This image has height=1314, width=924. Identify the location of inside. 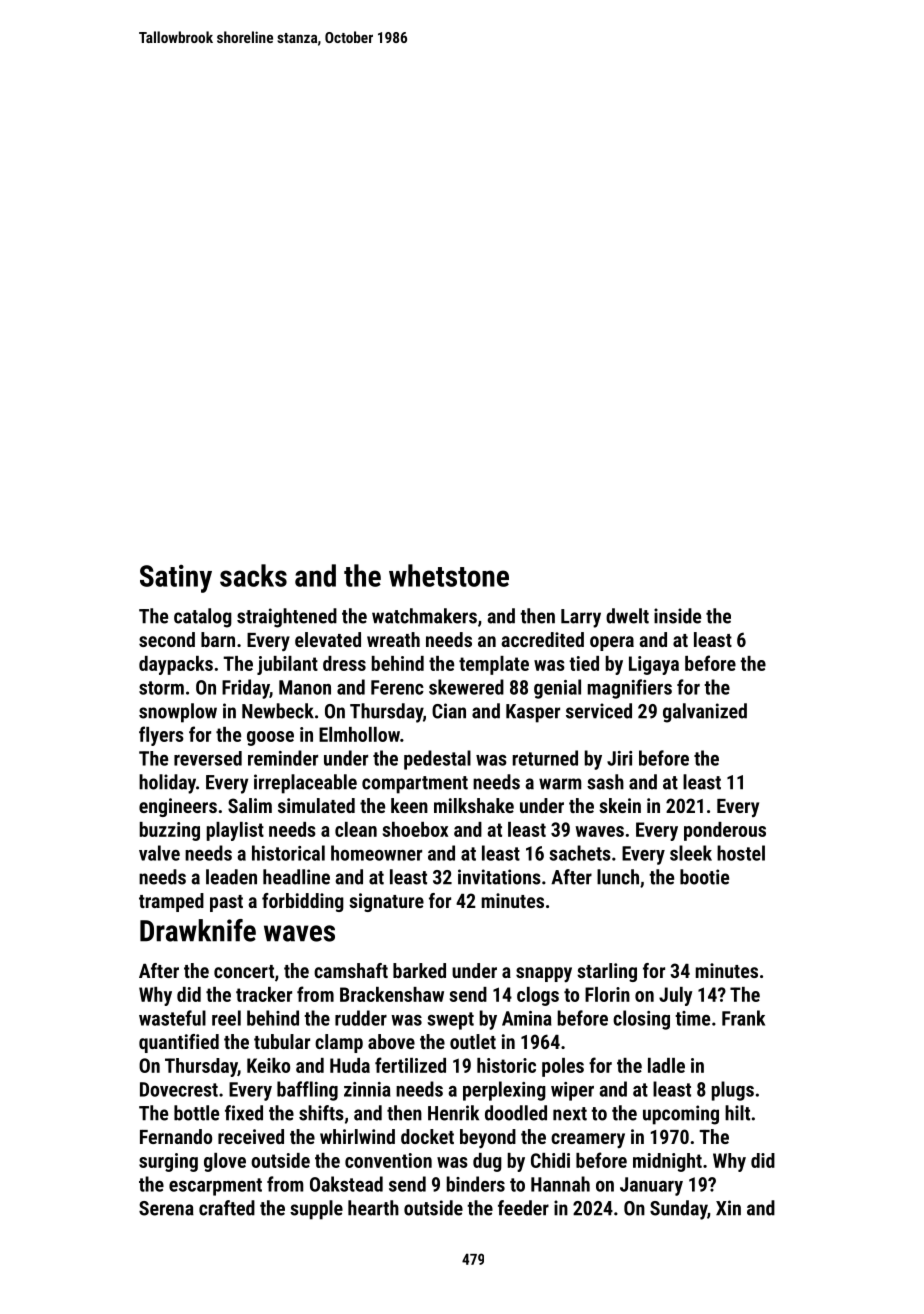
(677, 616).
